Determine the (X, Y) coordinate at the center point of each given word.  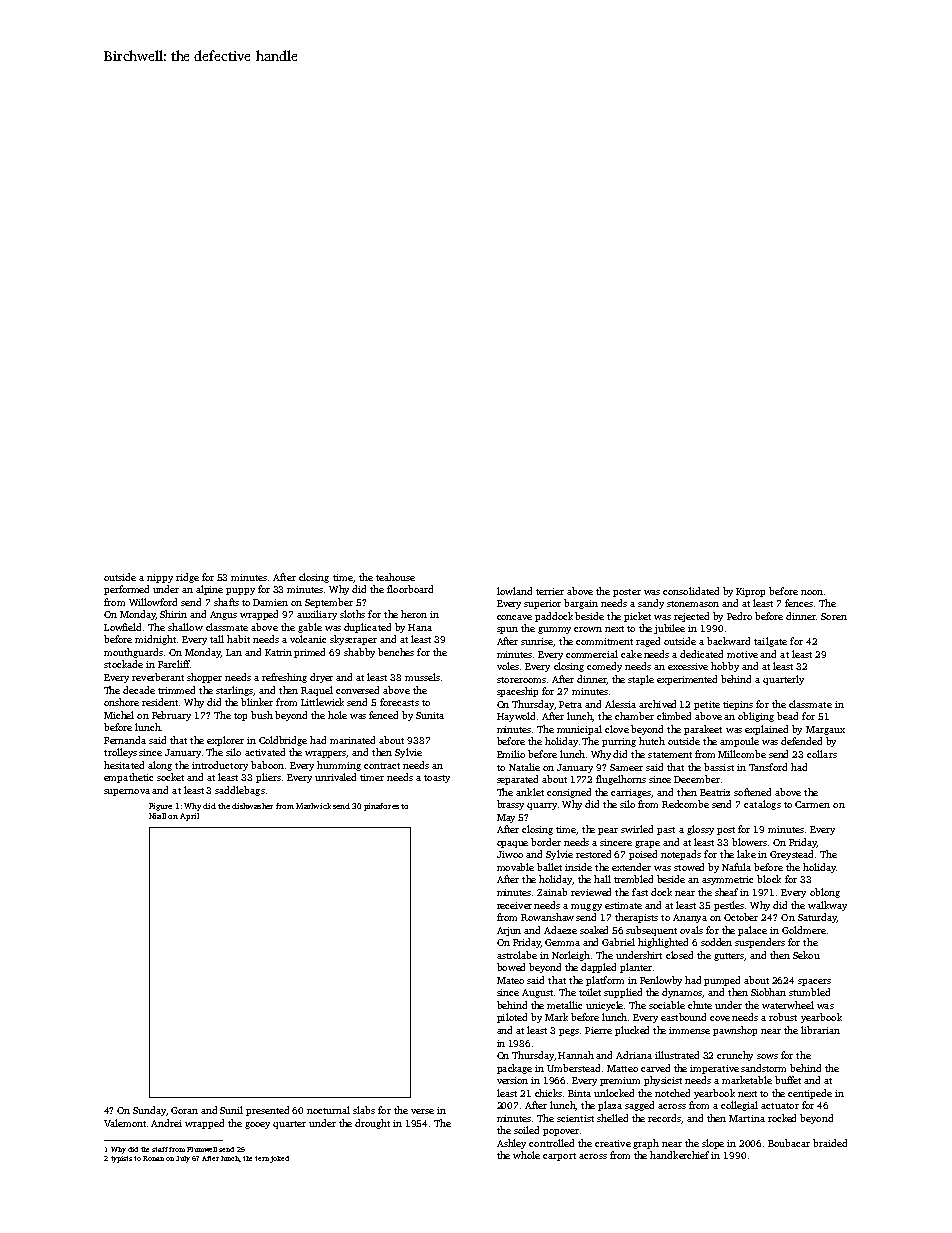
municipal (579, 730)
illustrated (677, 1055)
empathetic (128, 778)
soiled (526, 1130)
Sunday (149, 1111)
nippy (160, 578)
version (512, 1080)
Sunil (231, 1110)
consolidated (691, 591)
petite (707, 705)
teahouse (395, 577)
